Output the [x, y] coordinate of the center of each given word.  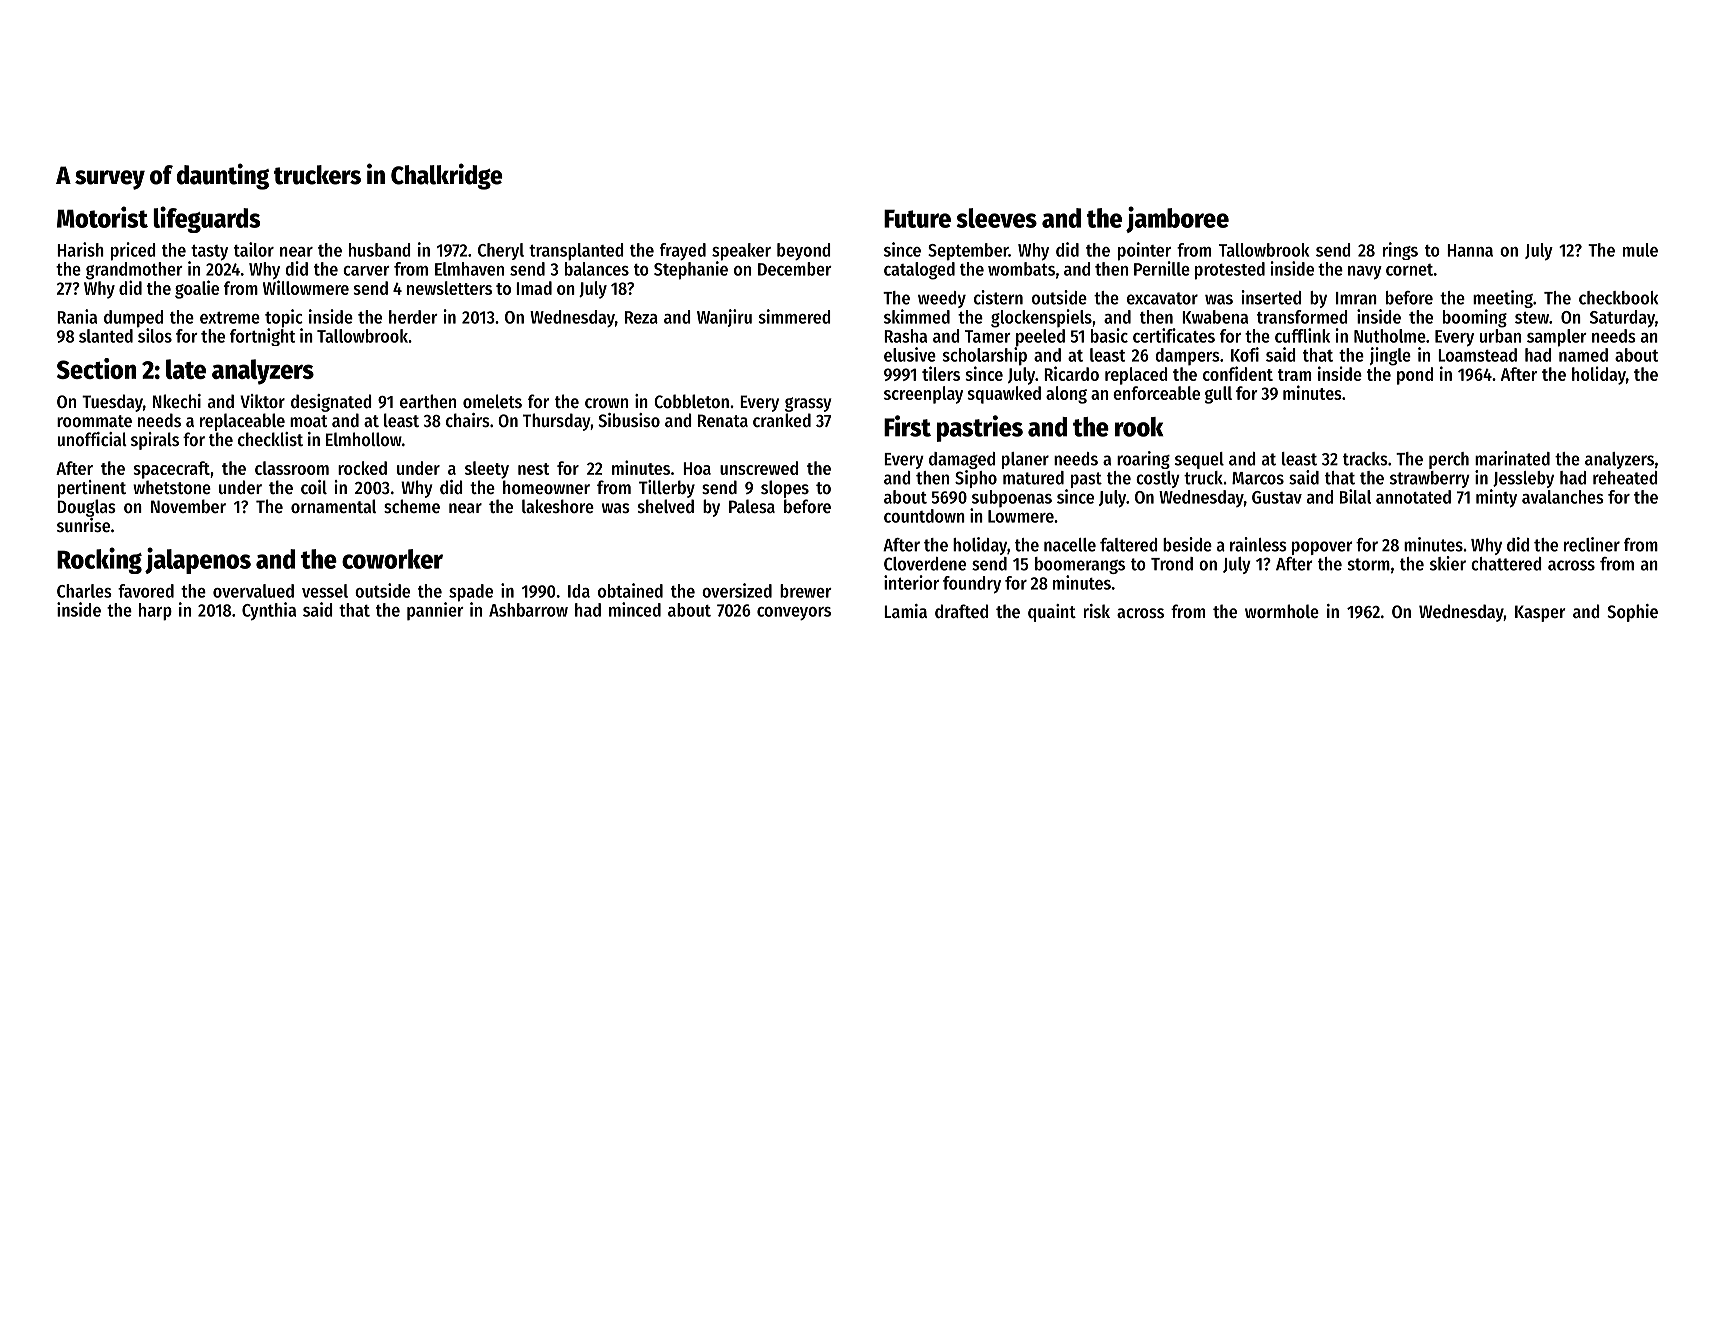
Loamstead [1477, 355]
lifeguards [206, 219]
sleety [487, 470]
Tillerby [667, 489]
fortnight [262, 337]
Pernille [1162, 268]
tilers [941, 373]
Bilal [1355, 496]
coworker [392, 559]
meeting [1503, 299]
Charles [84, 591]
